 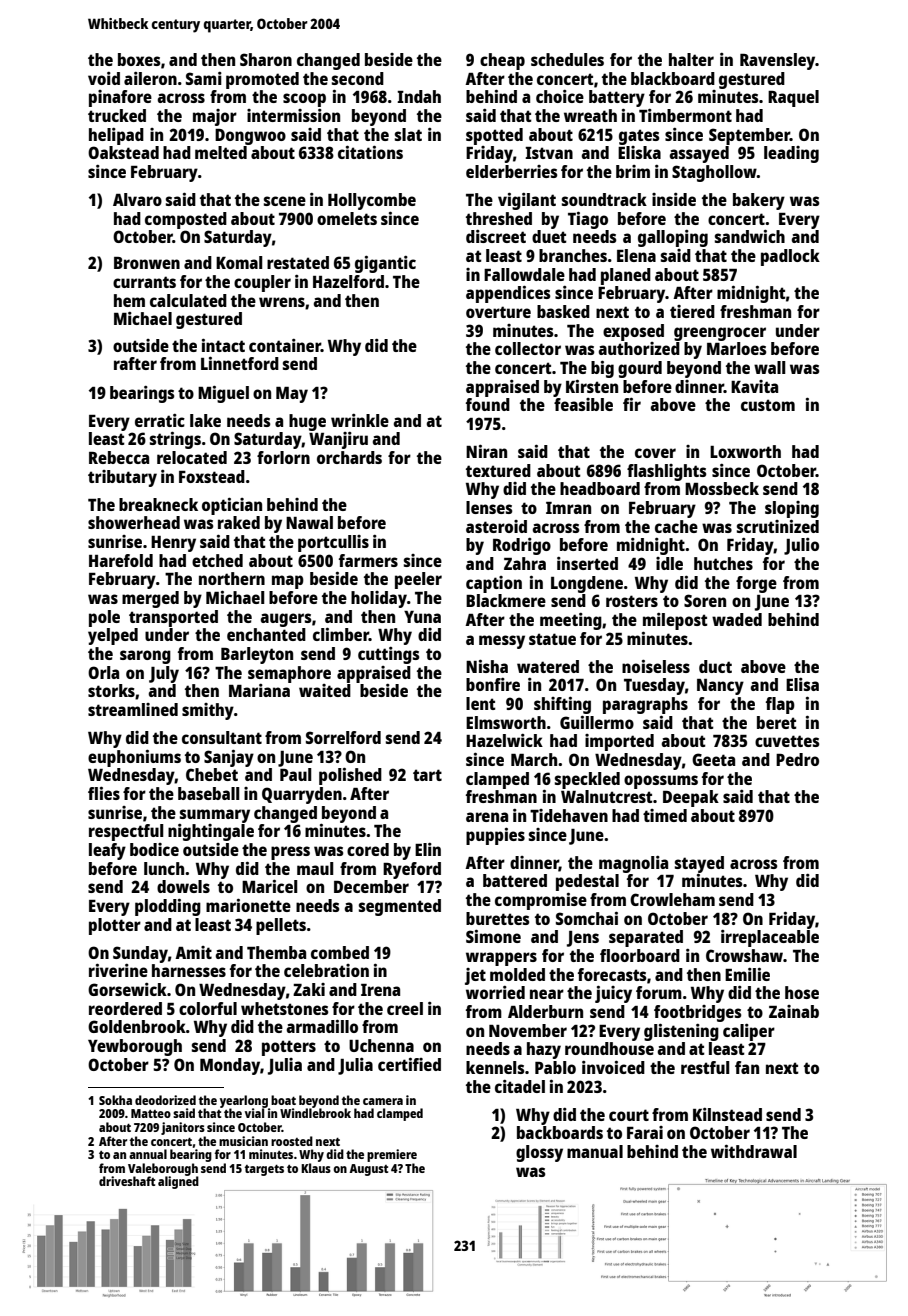 What do you see at coordinates (204, 78) in the screenshot?
I see `Sami` at bounding box center [204, 78].
